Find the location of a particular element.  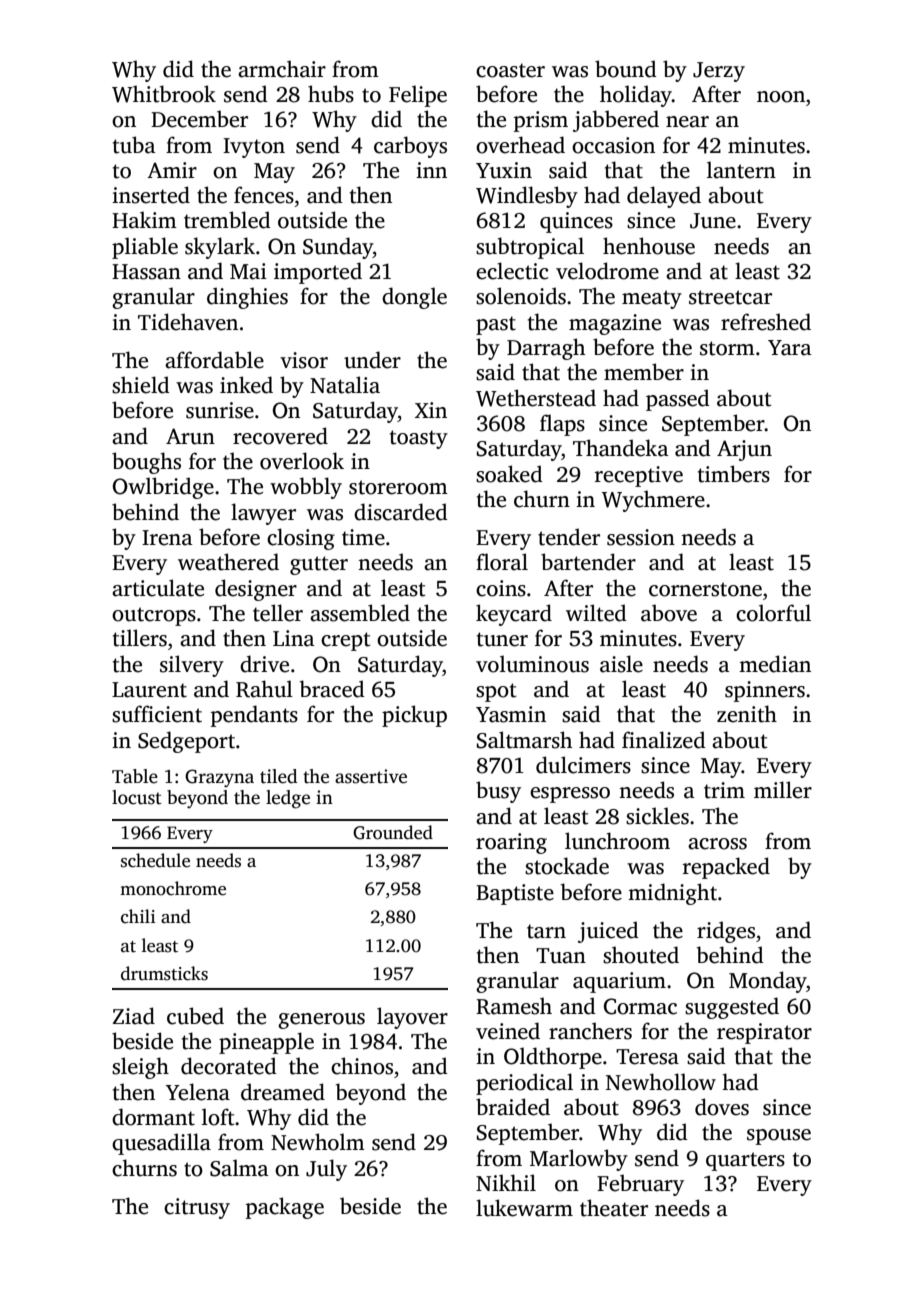

spinners is located at coordinates (765, 691).
